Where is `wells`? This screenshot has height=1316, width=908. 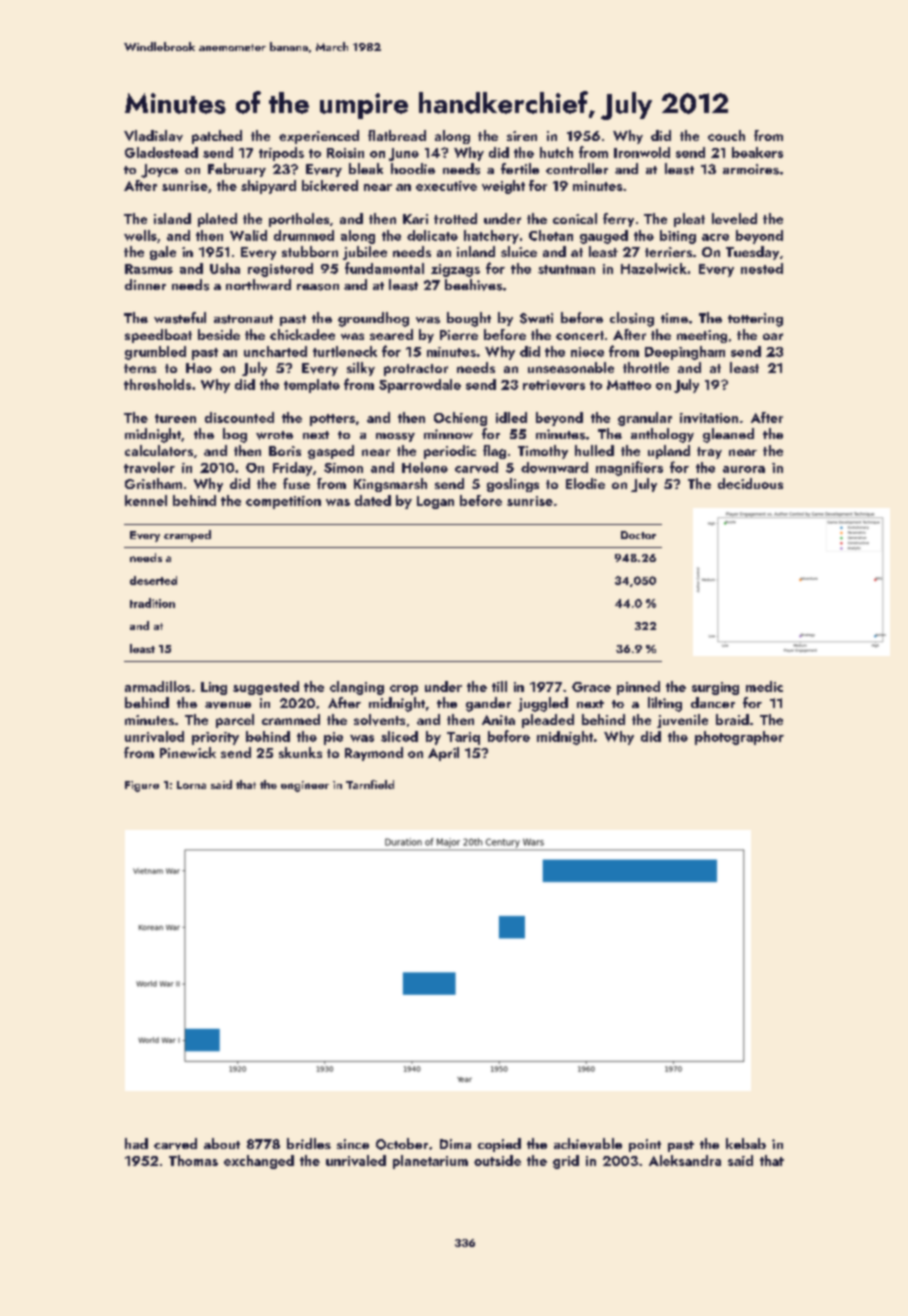 wells is located at coordinates (140, 235).
